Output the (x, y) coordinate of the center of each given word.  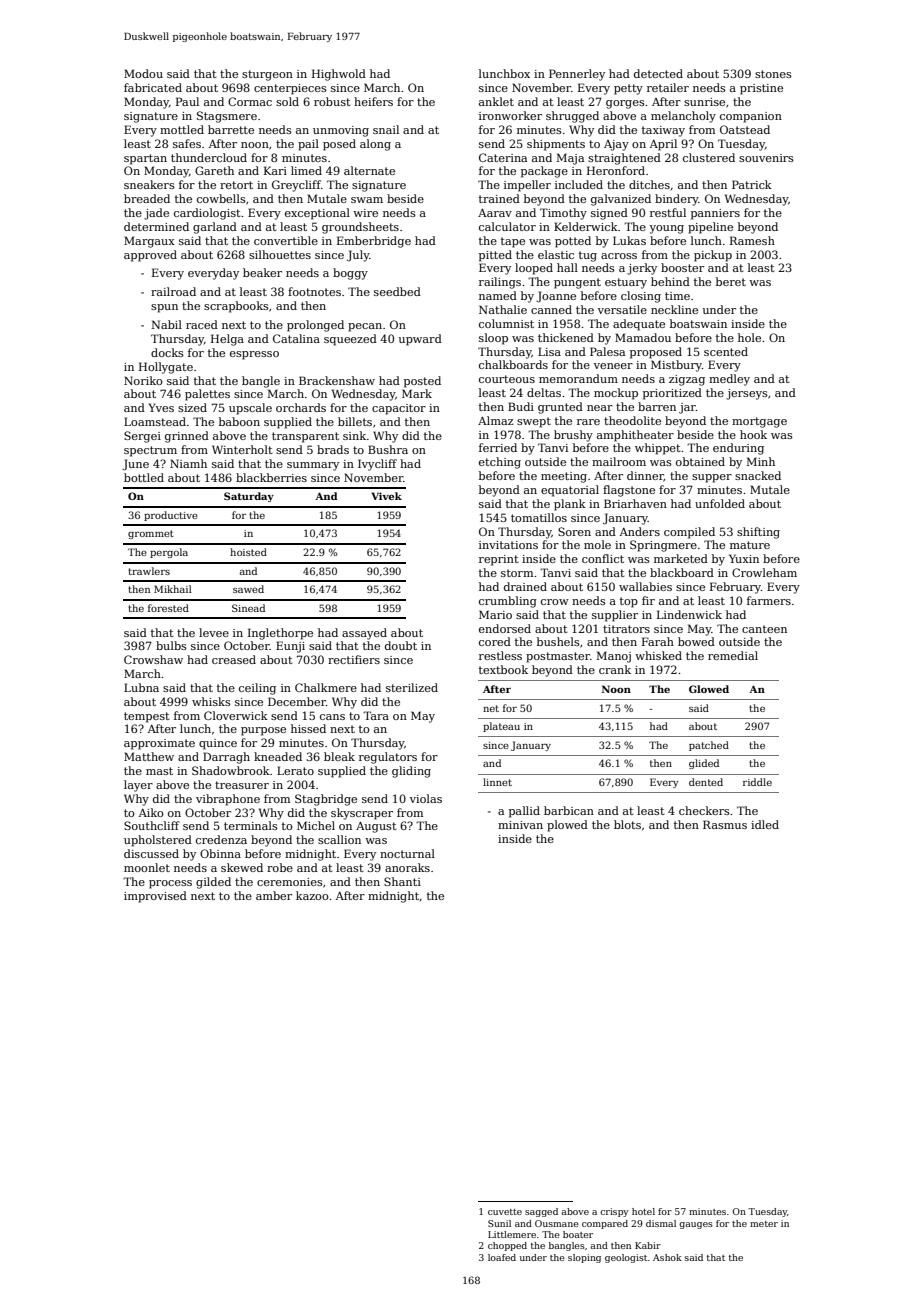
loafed (502, 1257)
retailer (668, 87)
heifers (373, 101)
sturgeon (267, 75)
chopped (507, 1246)
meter (764, 1224)
